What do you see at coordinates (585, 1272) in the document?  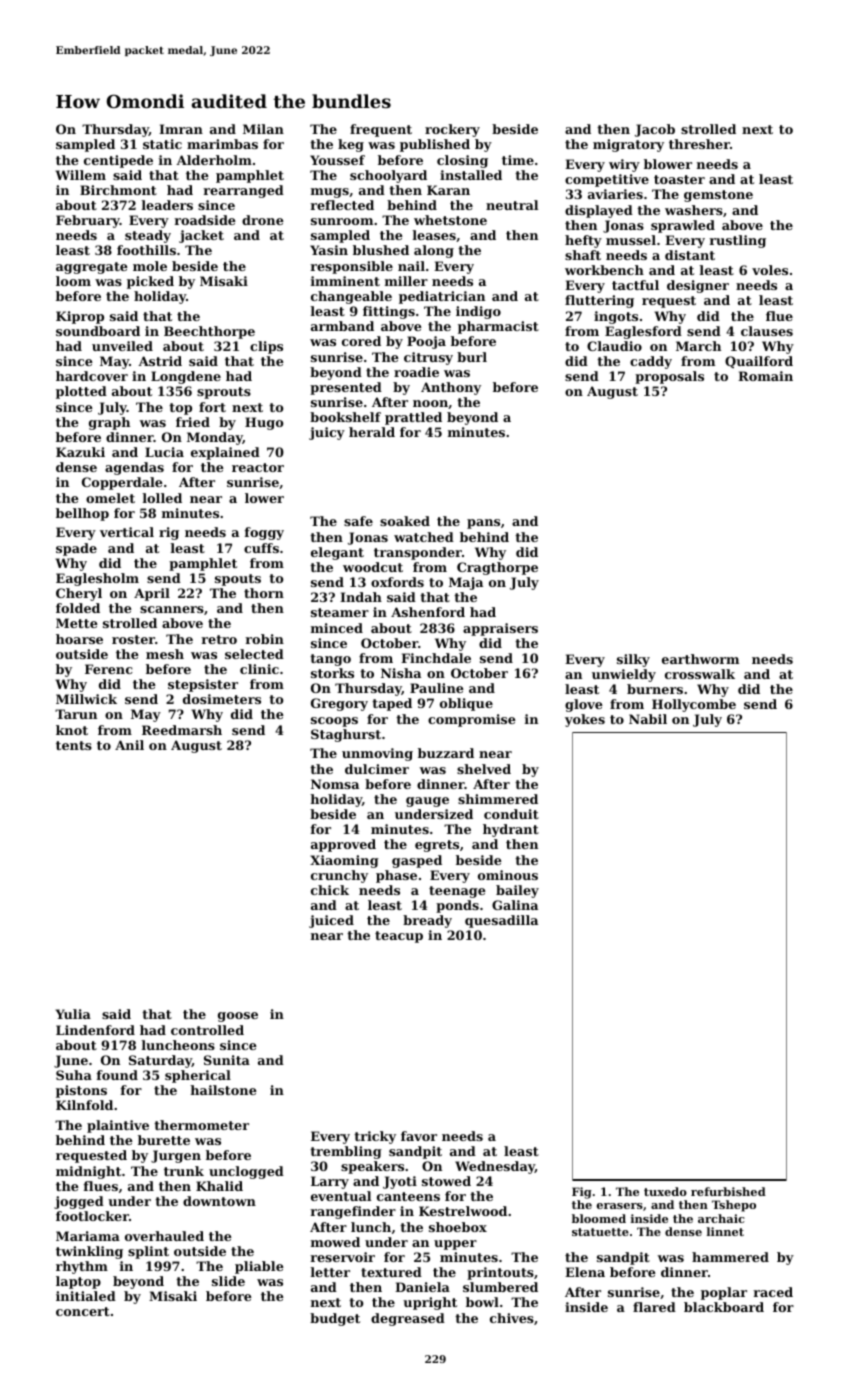 I see `Elena` at bounding box center [585, 1272].
